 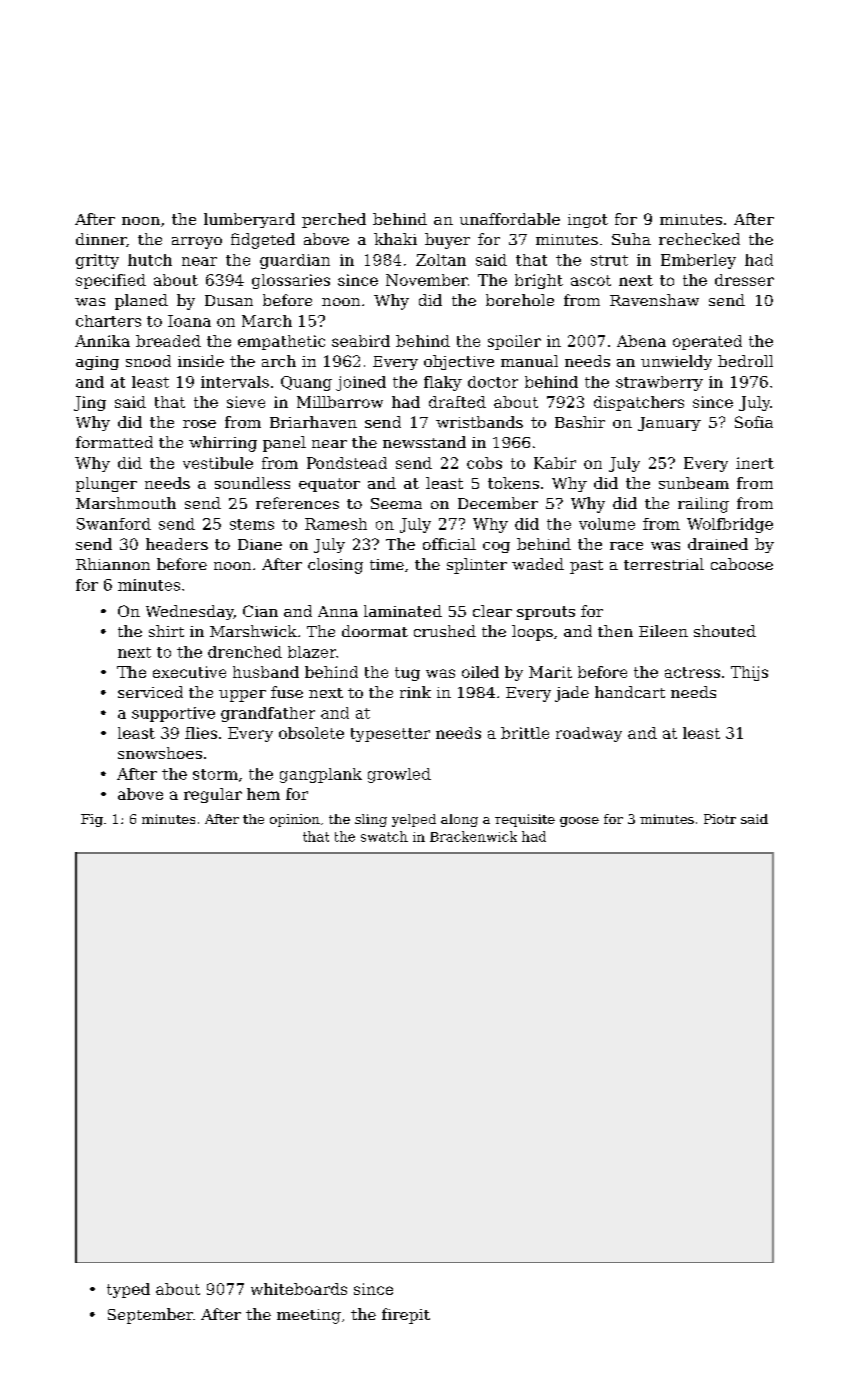 What do you see at coordinates (744, 280) in the image?
I see `dresser` at bounding box center [744, 280].
